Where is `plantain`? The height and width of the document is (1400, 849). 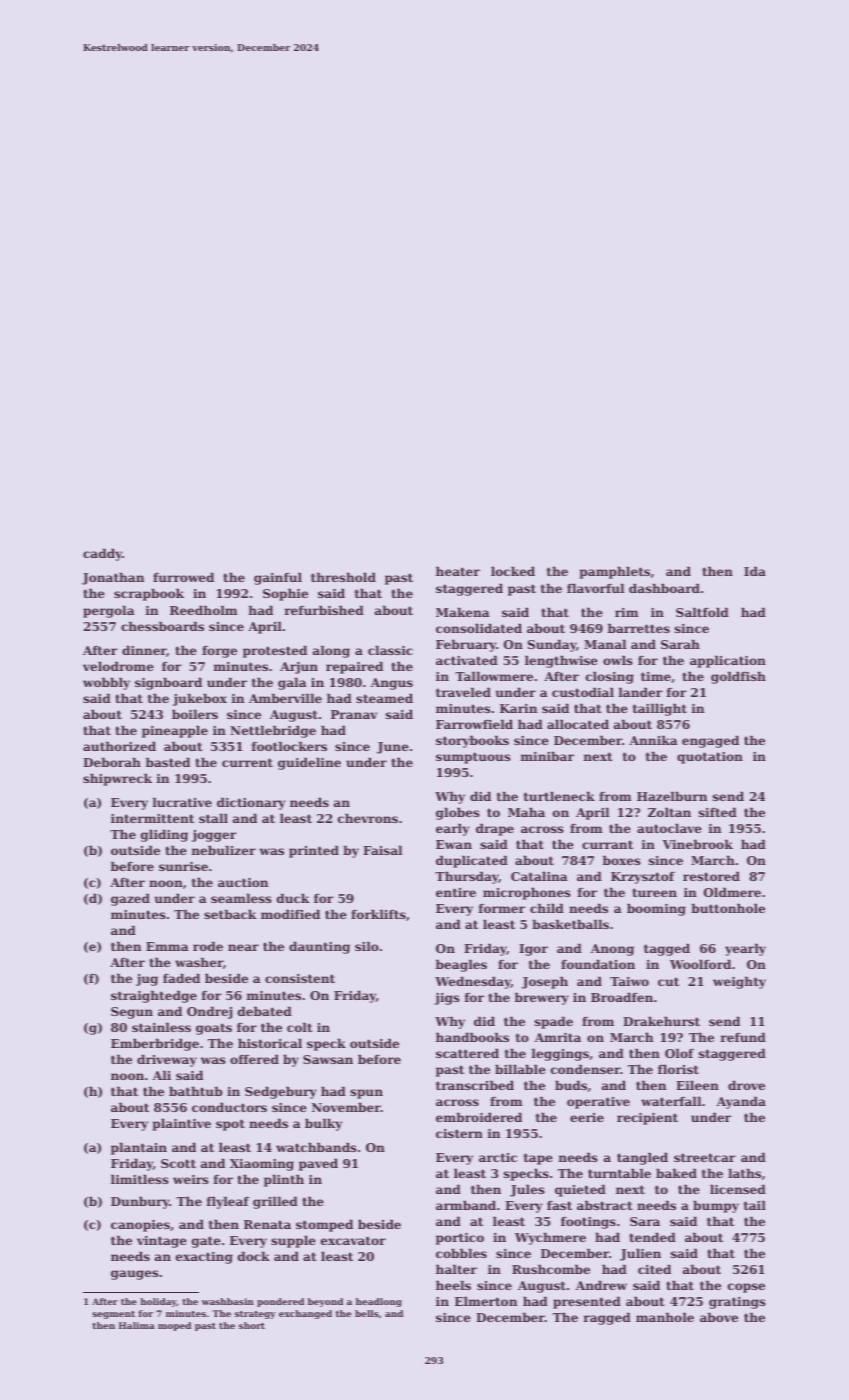
plantain is located at coordinates (139, 1149).
